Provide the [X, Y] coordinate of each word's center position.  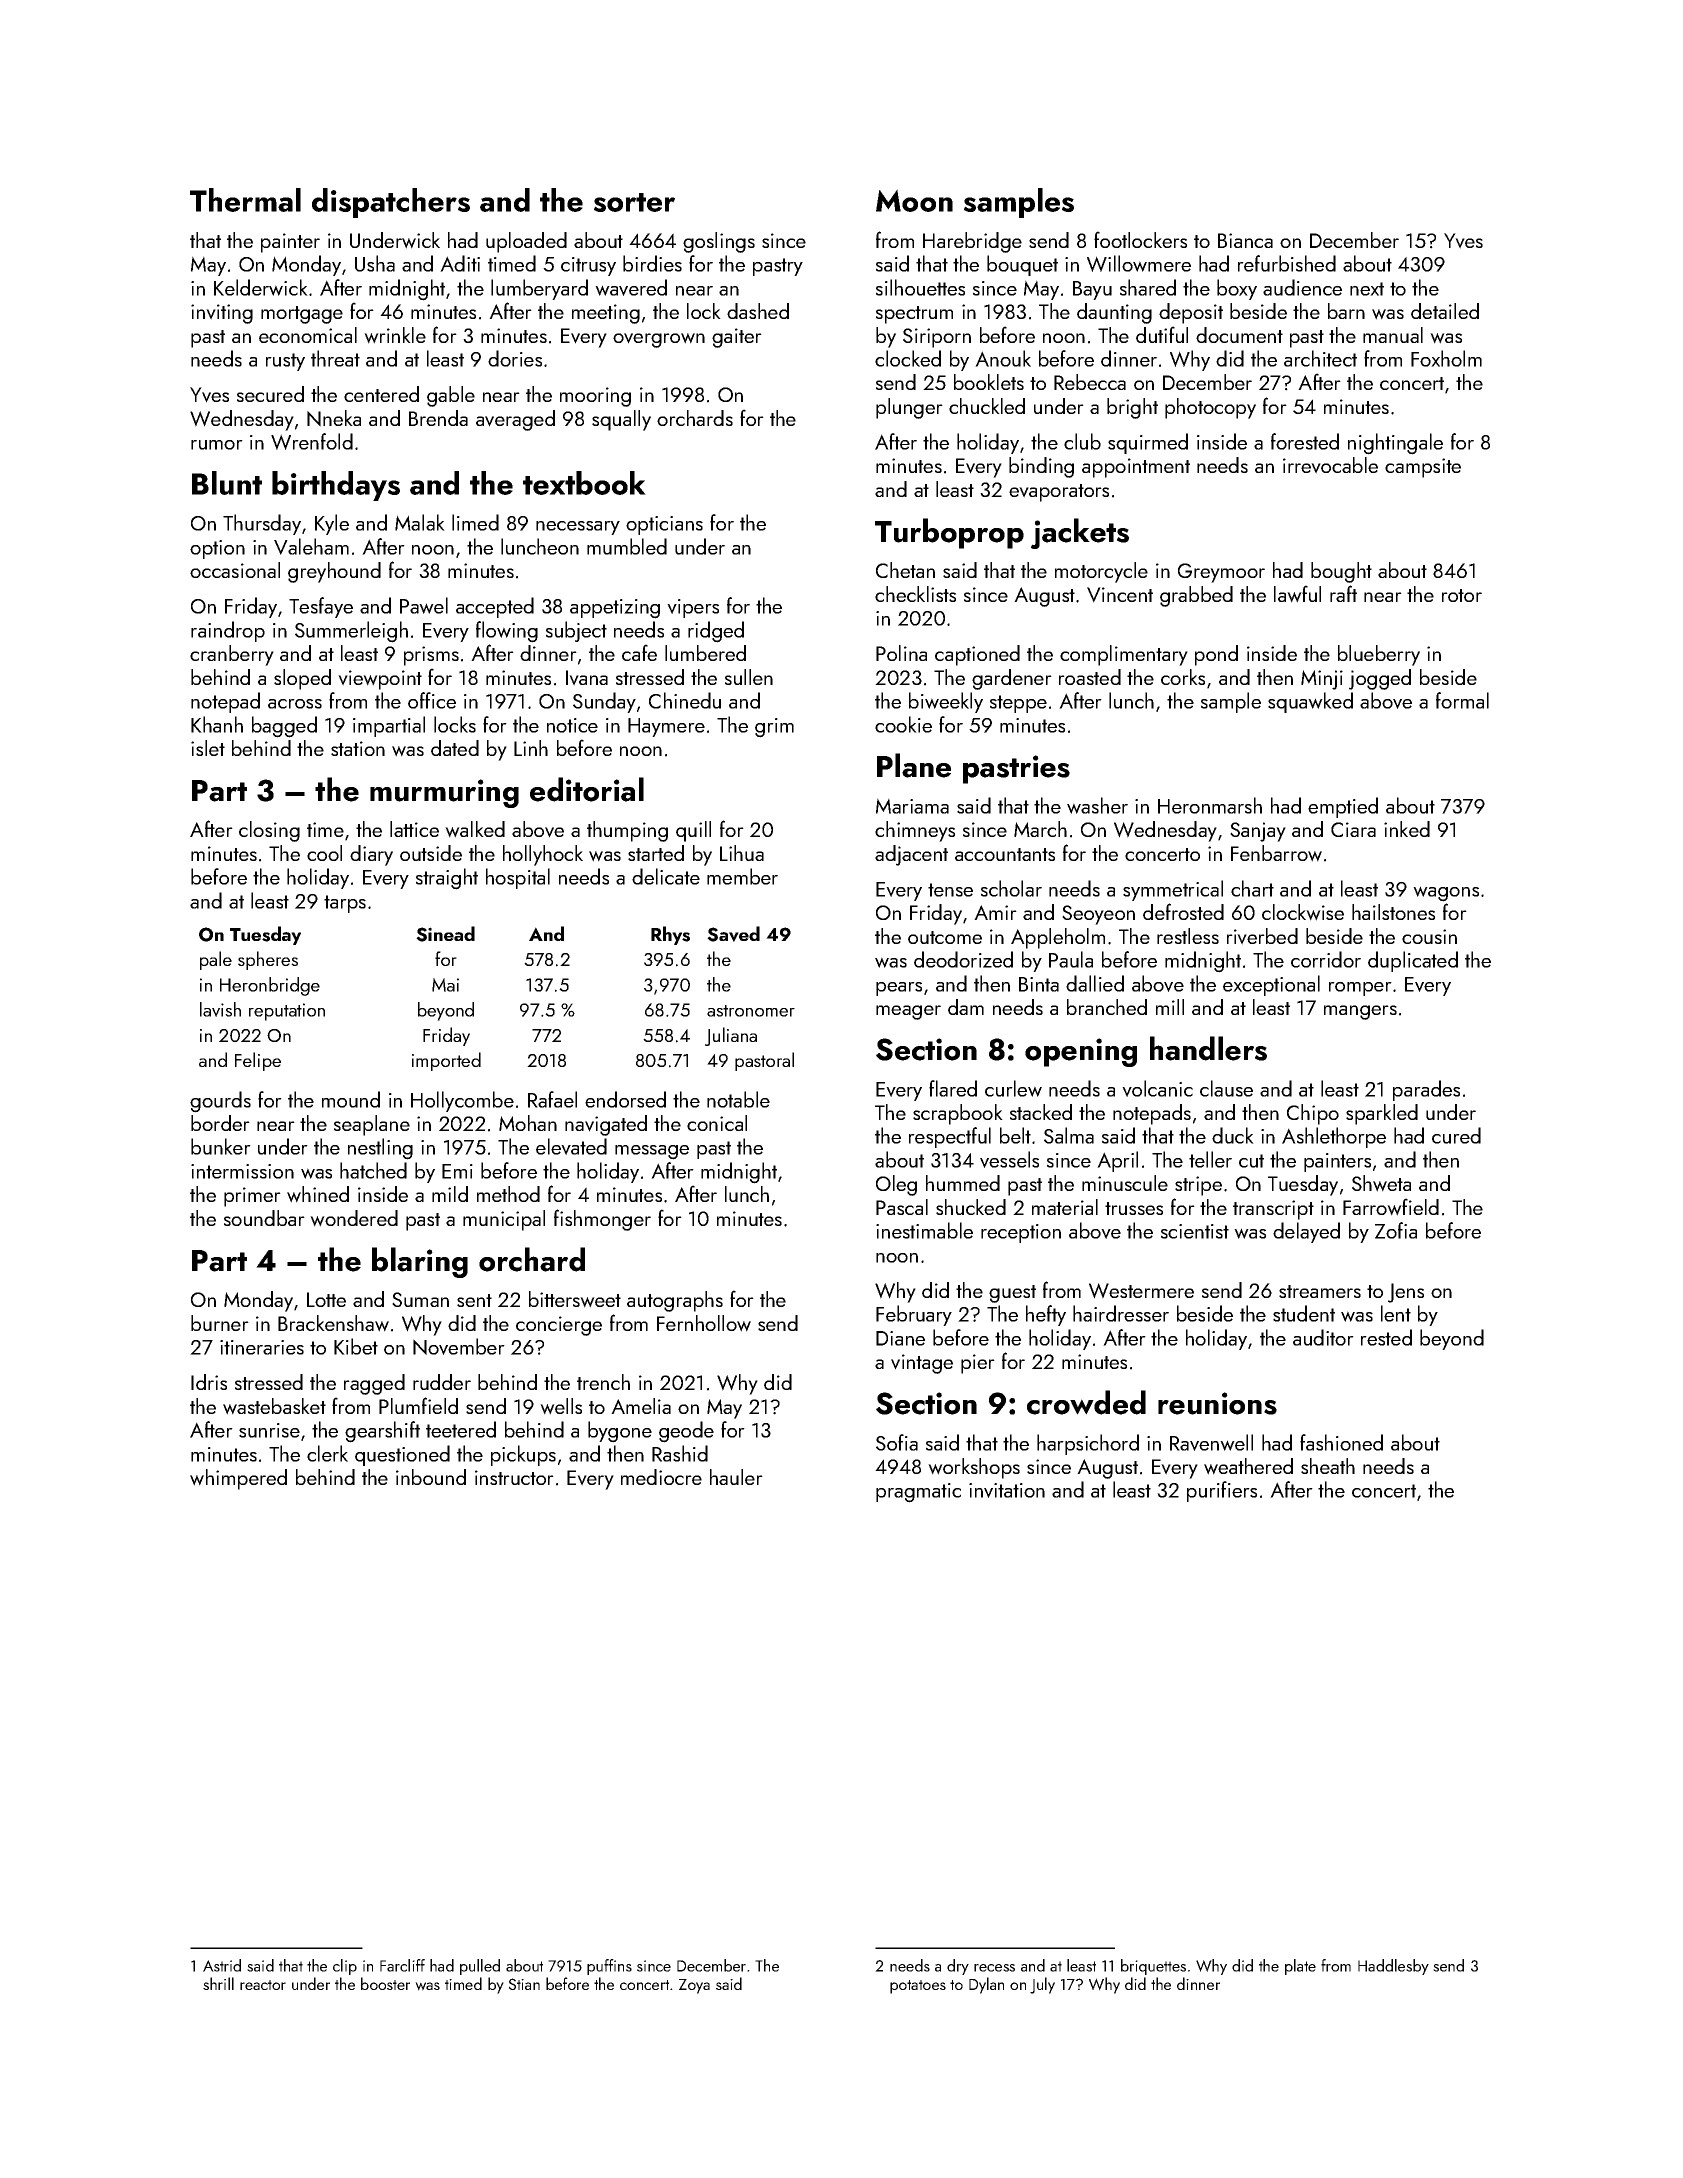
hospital [518, 878]
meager [908, 1012]
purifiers [1222, 1491]
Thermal [245, 200]
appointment [1136, 468]
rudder [442, 1382]
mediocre [661, 1477]
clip [345, 1967]
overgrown [659, 340]
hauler [736, 1477]
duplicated [1413, 961]
